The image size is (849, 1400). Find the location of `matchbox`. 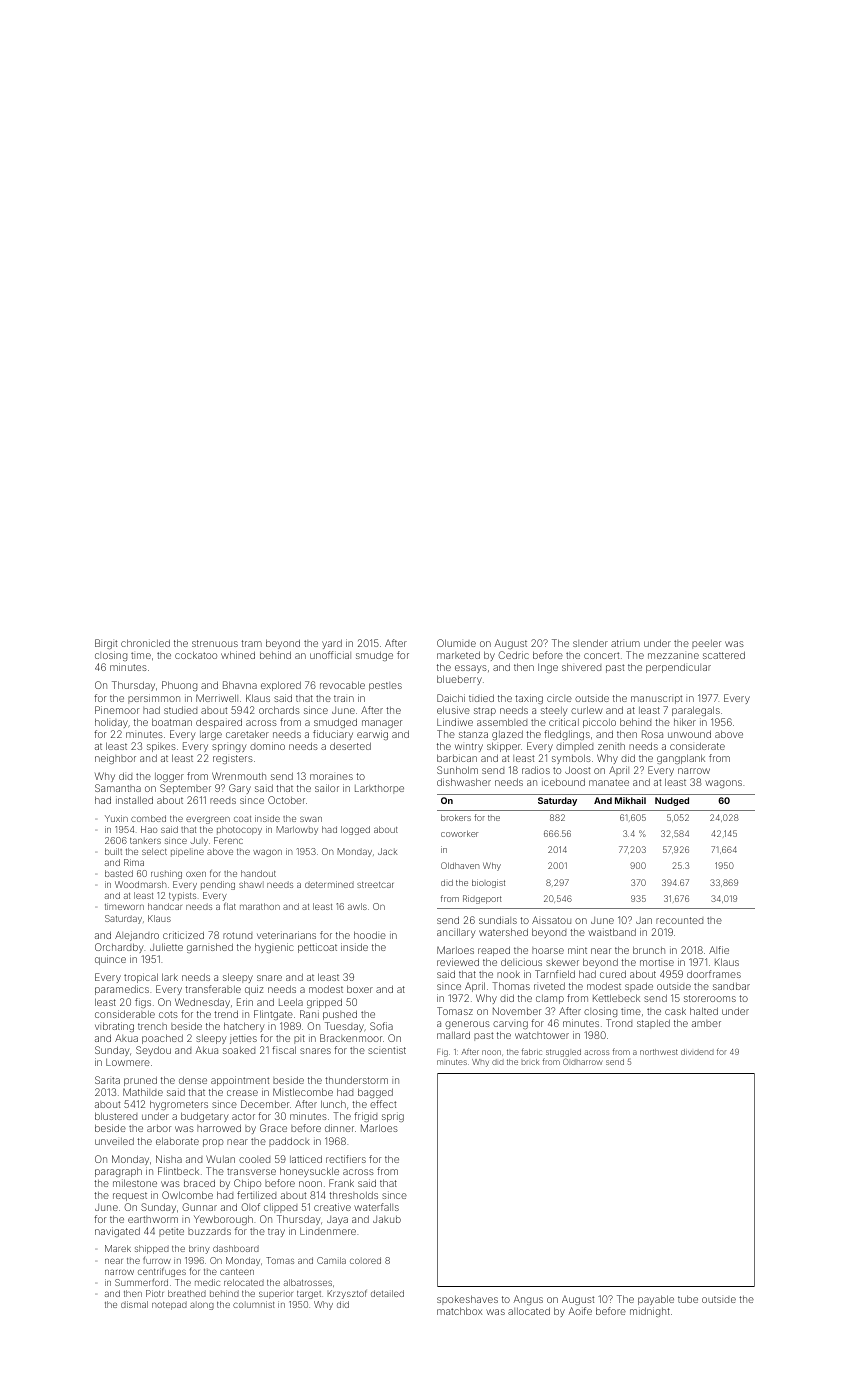

matchbox is located at coordinates (459, 1311).
